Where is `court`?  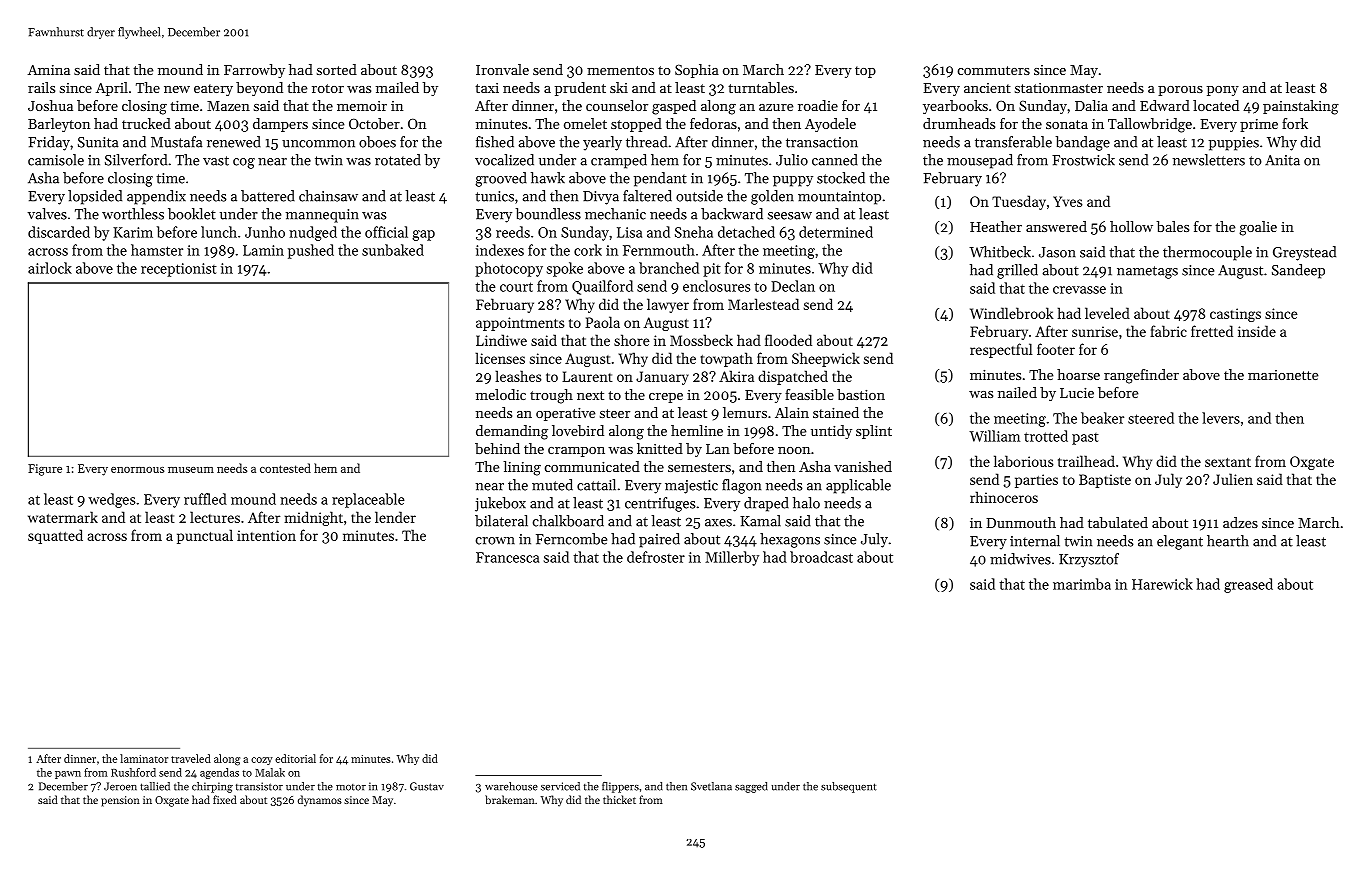
court is located at coordinates (516, 287).
